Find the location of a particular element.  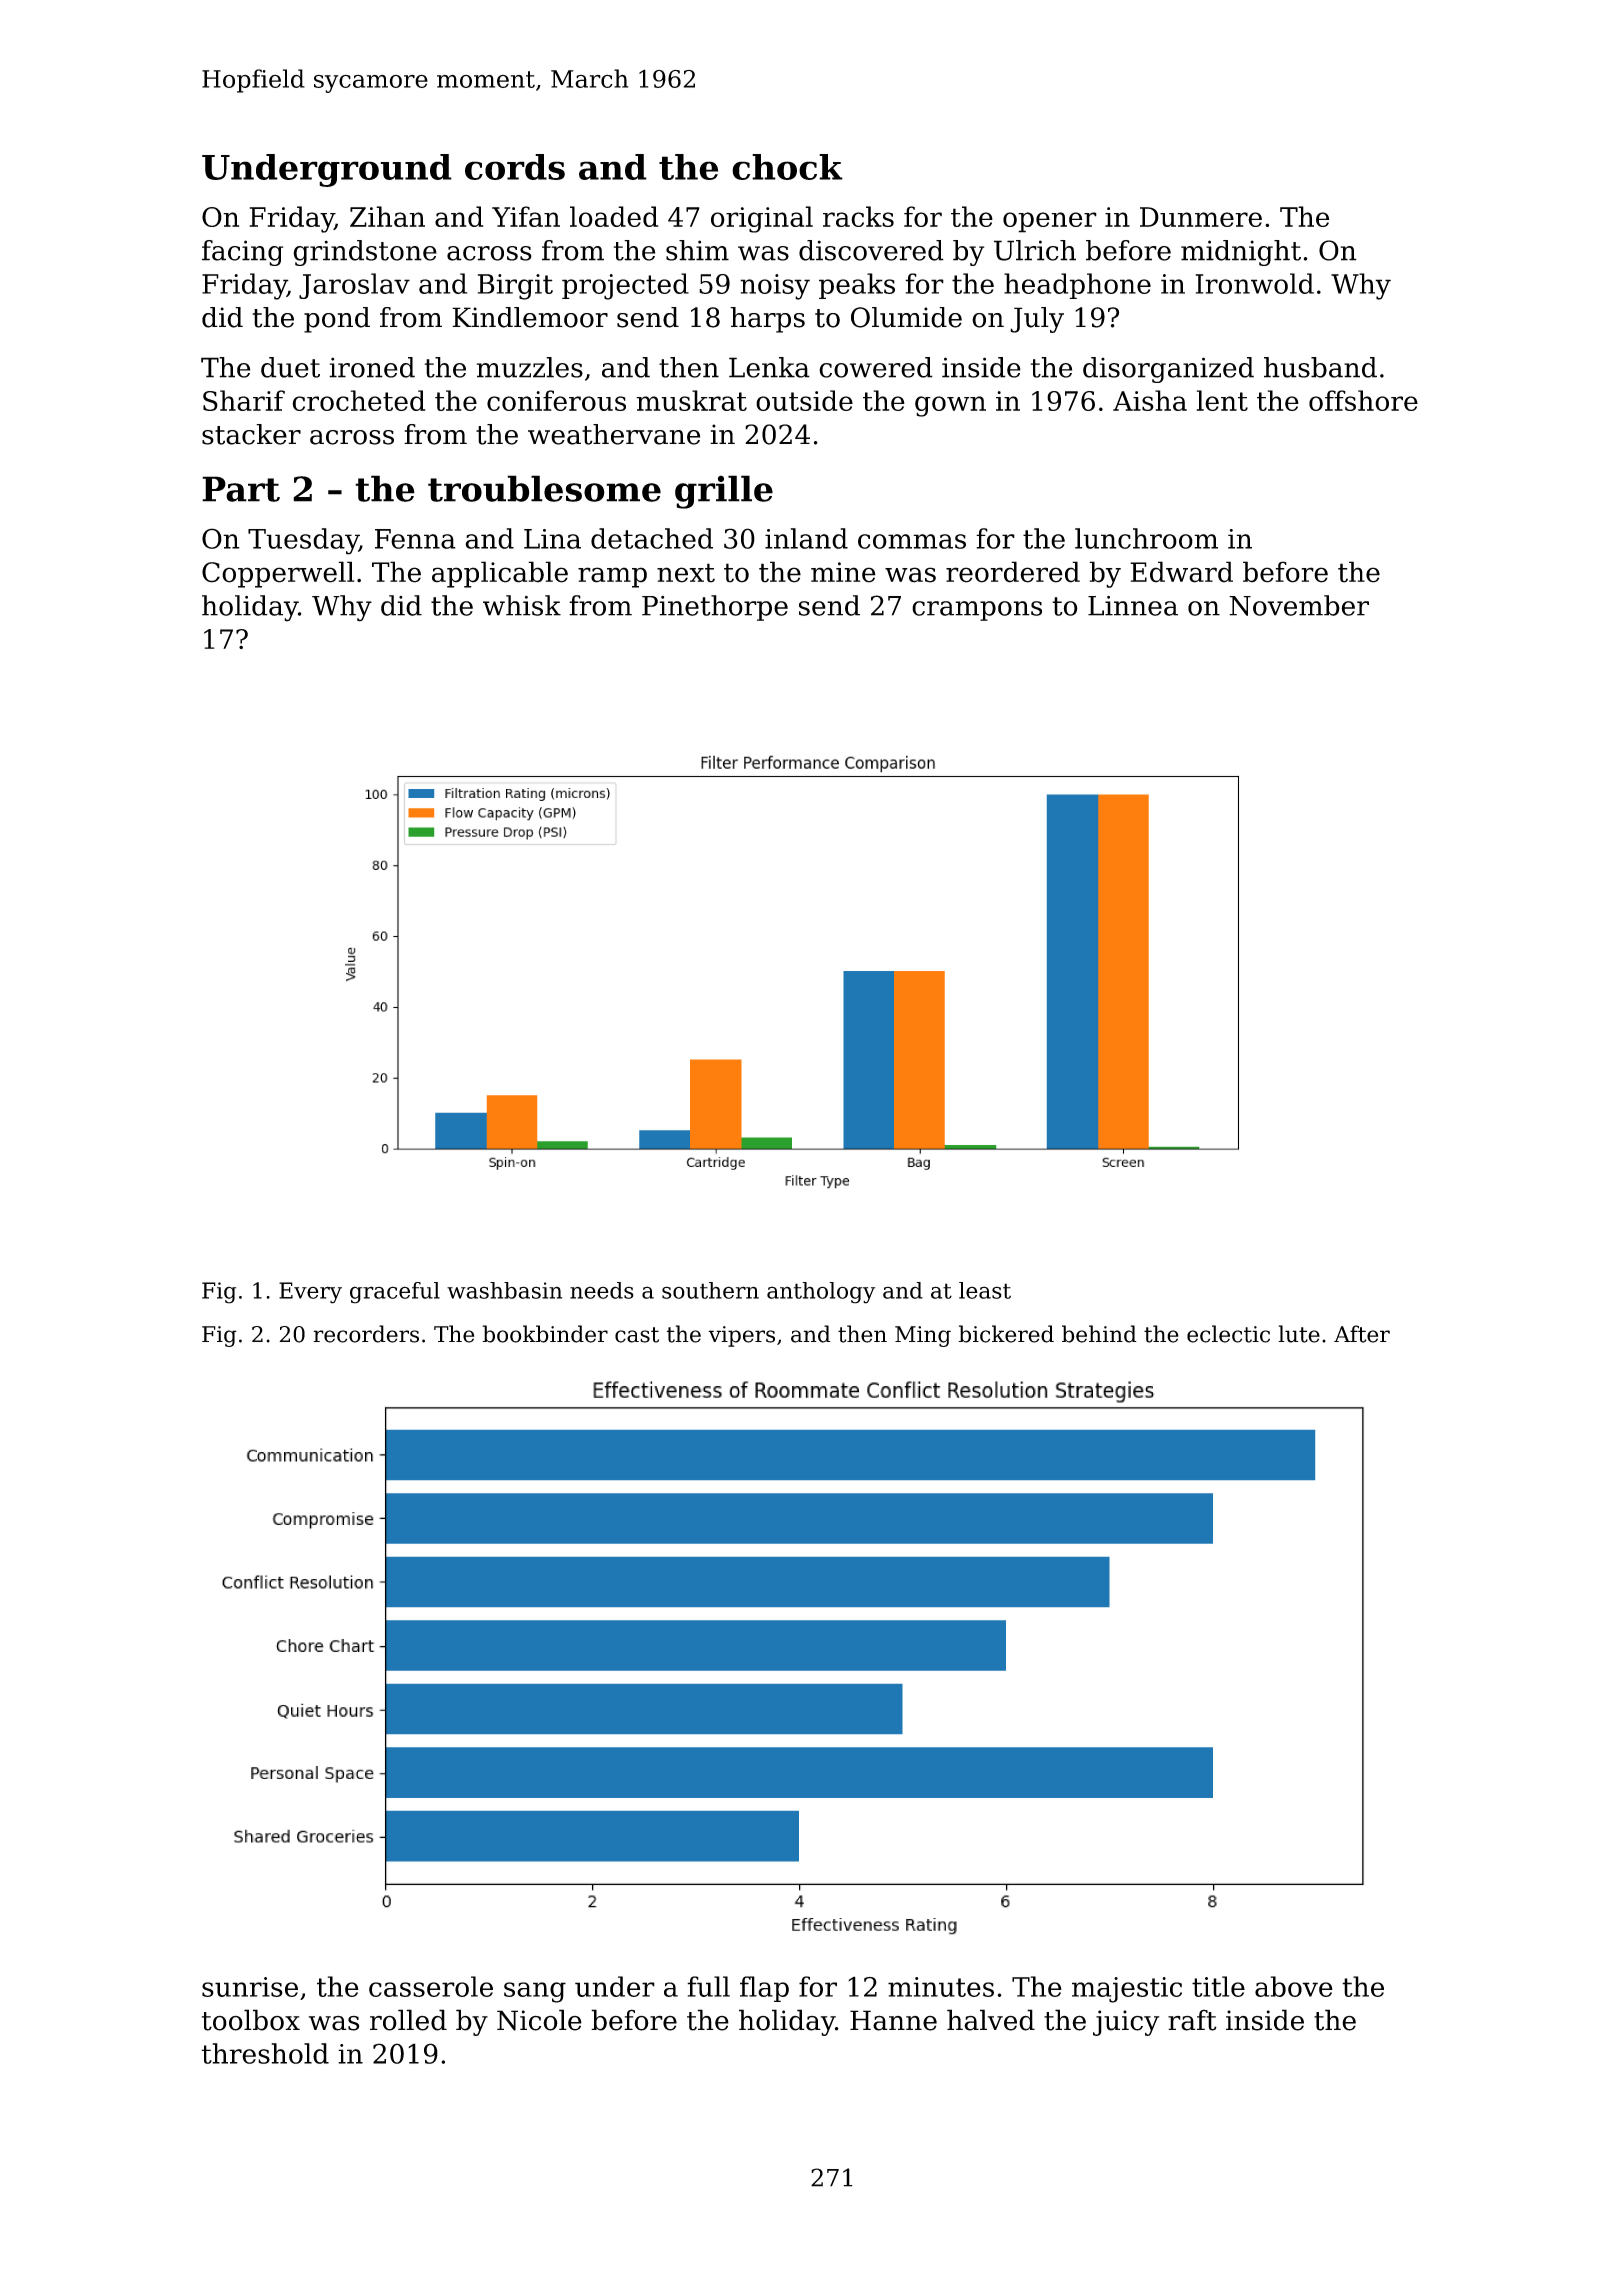

lute is located at coordinates (1299, 1334).
